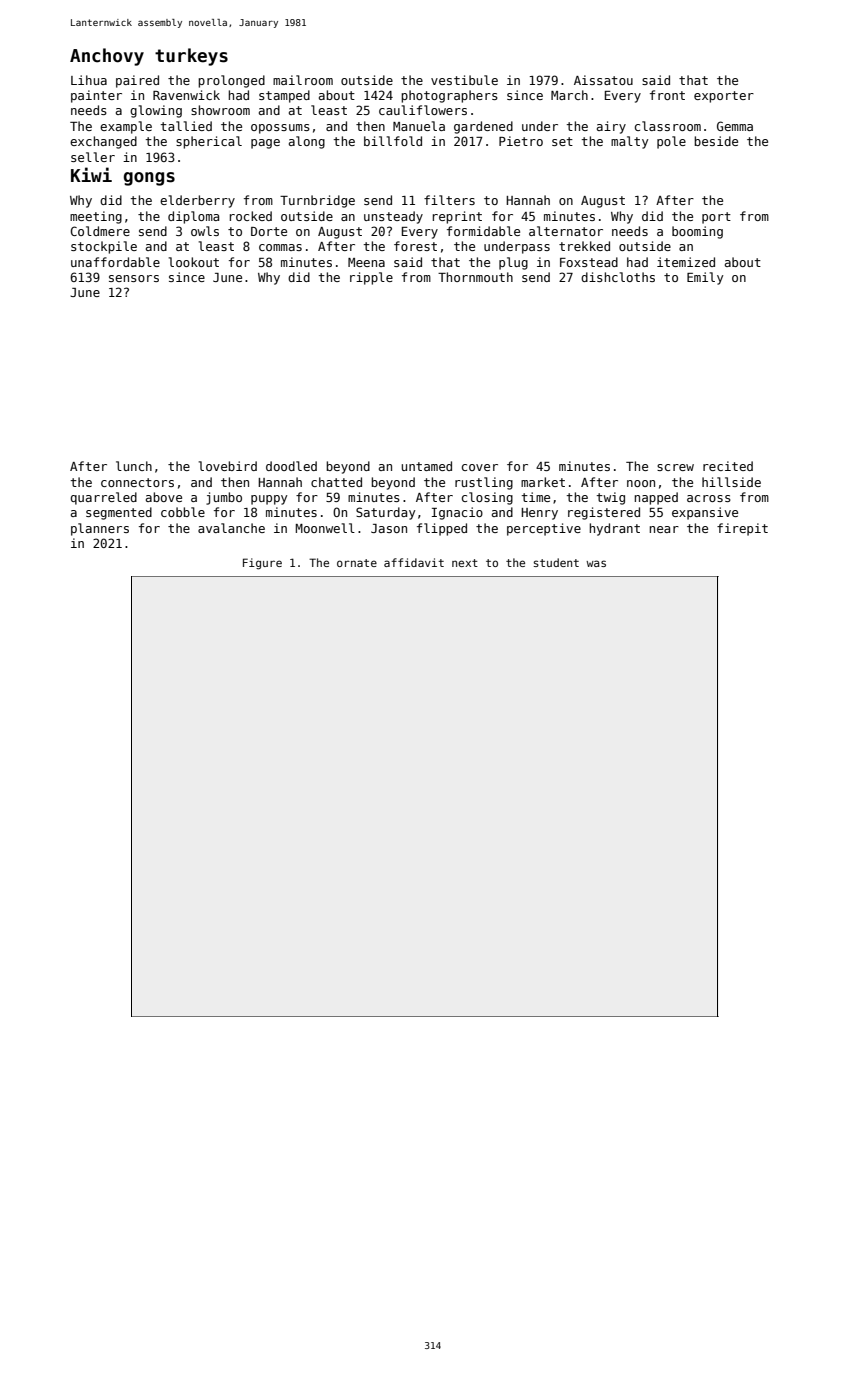  Describe the element at coordinates (464, 80) in the screenshot. I see `vestibule` at that location.
